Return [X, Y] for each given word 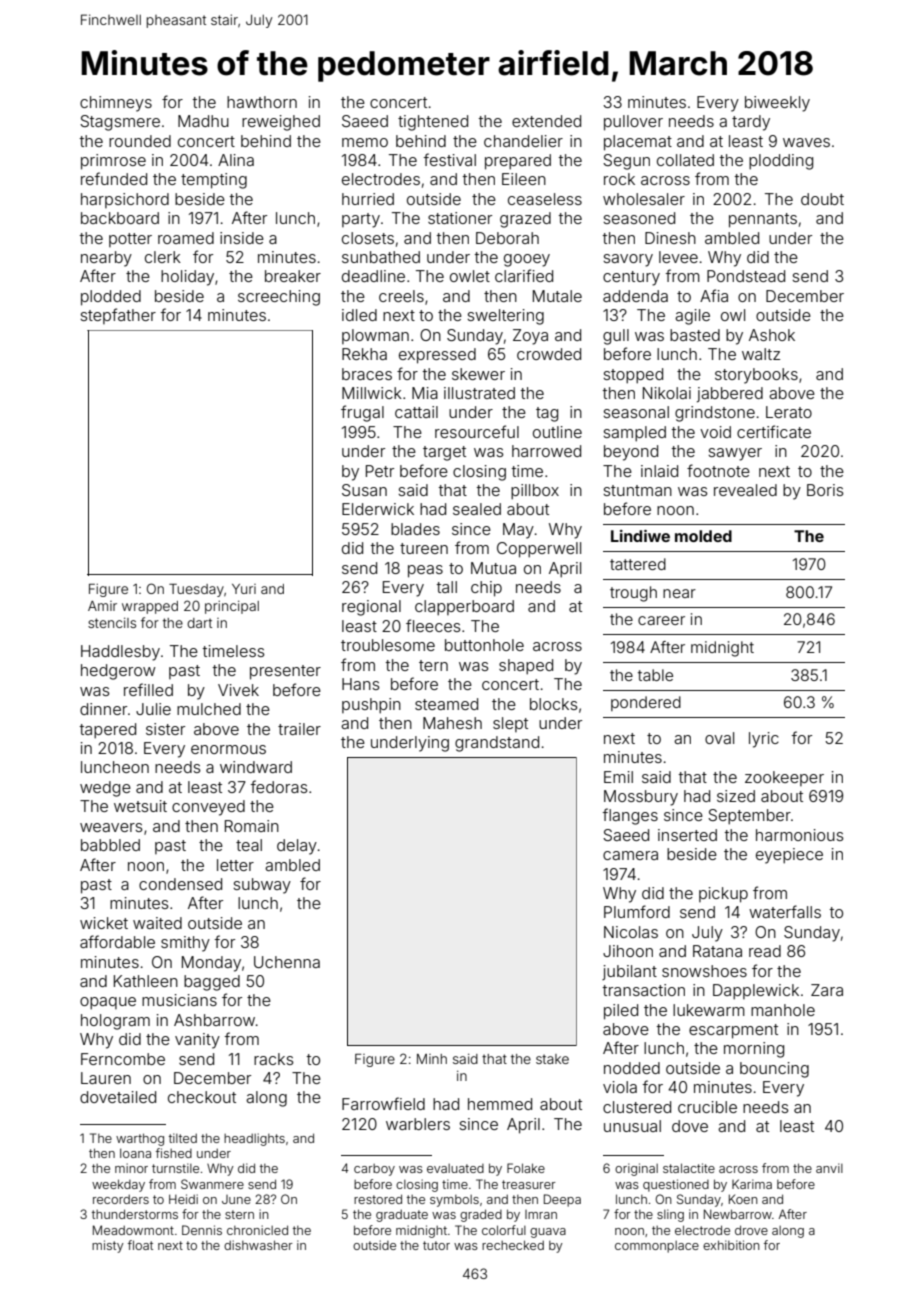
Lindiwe [640, 536]
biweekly [777, 104]
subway [262, 886]
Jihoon [628, 951]
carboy [374, 1170]
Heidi [183, 1199]
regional [371, 608]
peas [425, 571]
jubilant [629, 972]
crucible [707, 1107]
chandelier [523, 141]
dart [199, 623]
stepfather [118, 316]
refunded [114, 178]
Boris [825, 490]
